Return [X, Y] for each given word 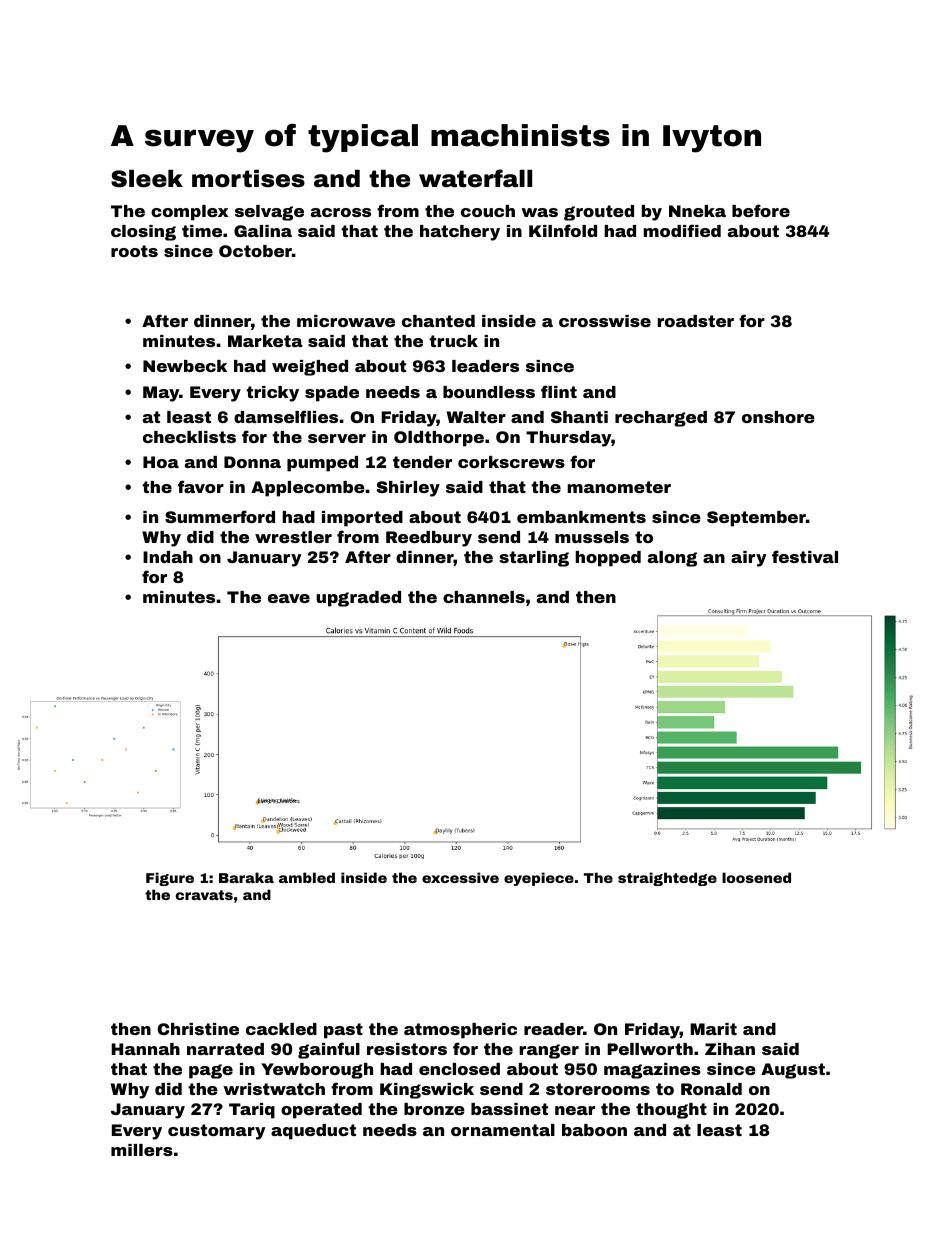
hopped [608, 559]
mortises [248, 179]
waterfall [475, 178]
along [672, 559]
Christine [198, 1029]
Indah [168, 557]
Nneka [697, 211]
